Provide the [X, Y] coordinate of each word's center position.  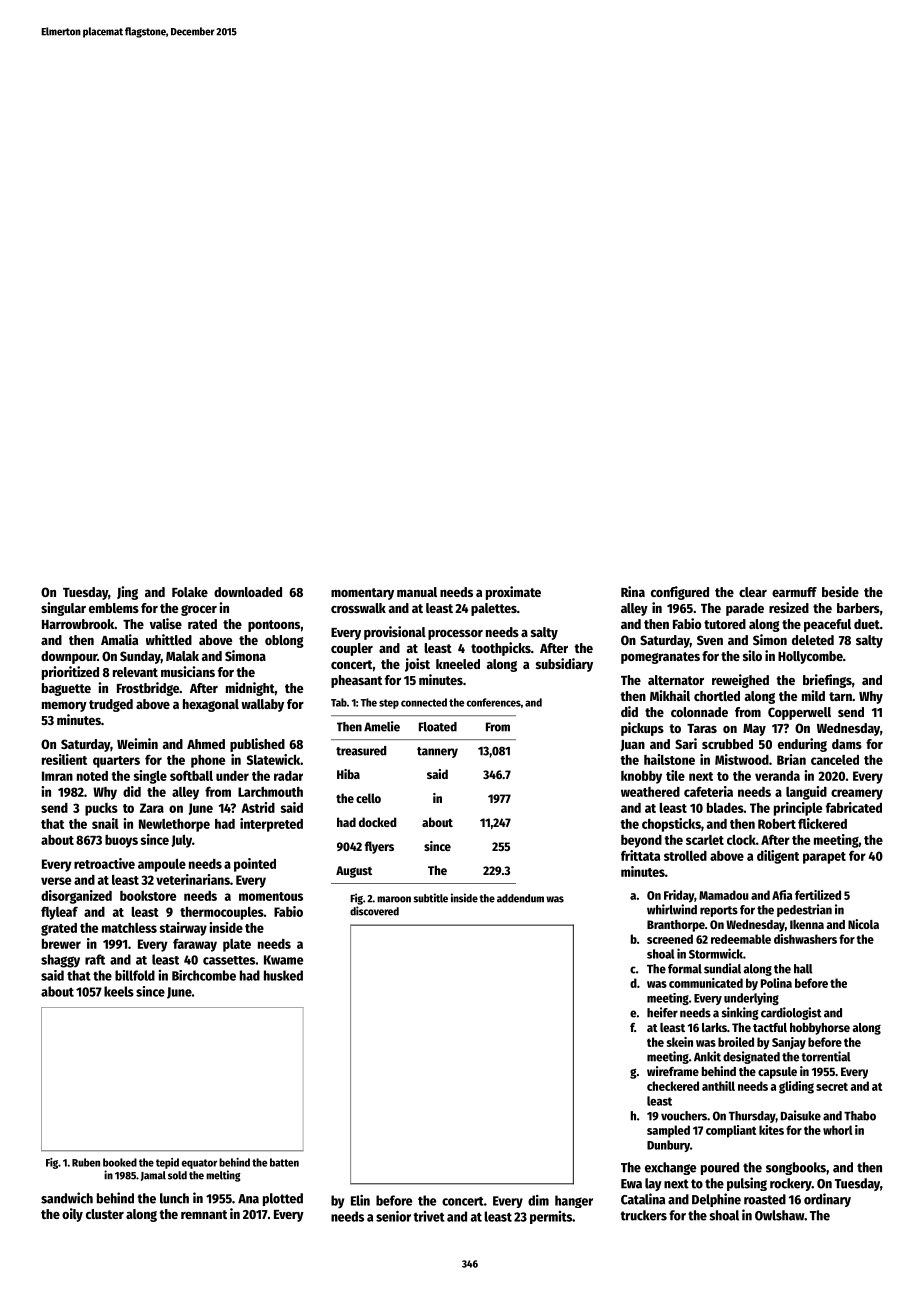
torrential [826, 1056]
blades [725, 808]
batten [284, 1162]
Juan [633, 745]
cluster [105, 1214]
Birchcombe [204, 975]
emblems [114, 608]
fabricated [854, 807]
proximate [513, 593]
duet [867, 624]
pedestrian [804, 910]
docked [378, 822]
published [257, 745]
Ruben [86, 1162]
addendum [520, 898]
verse [56, 881]
